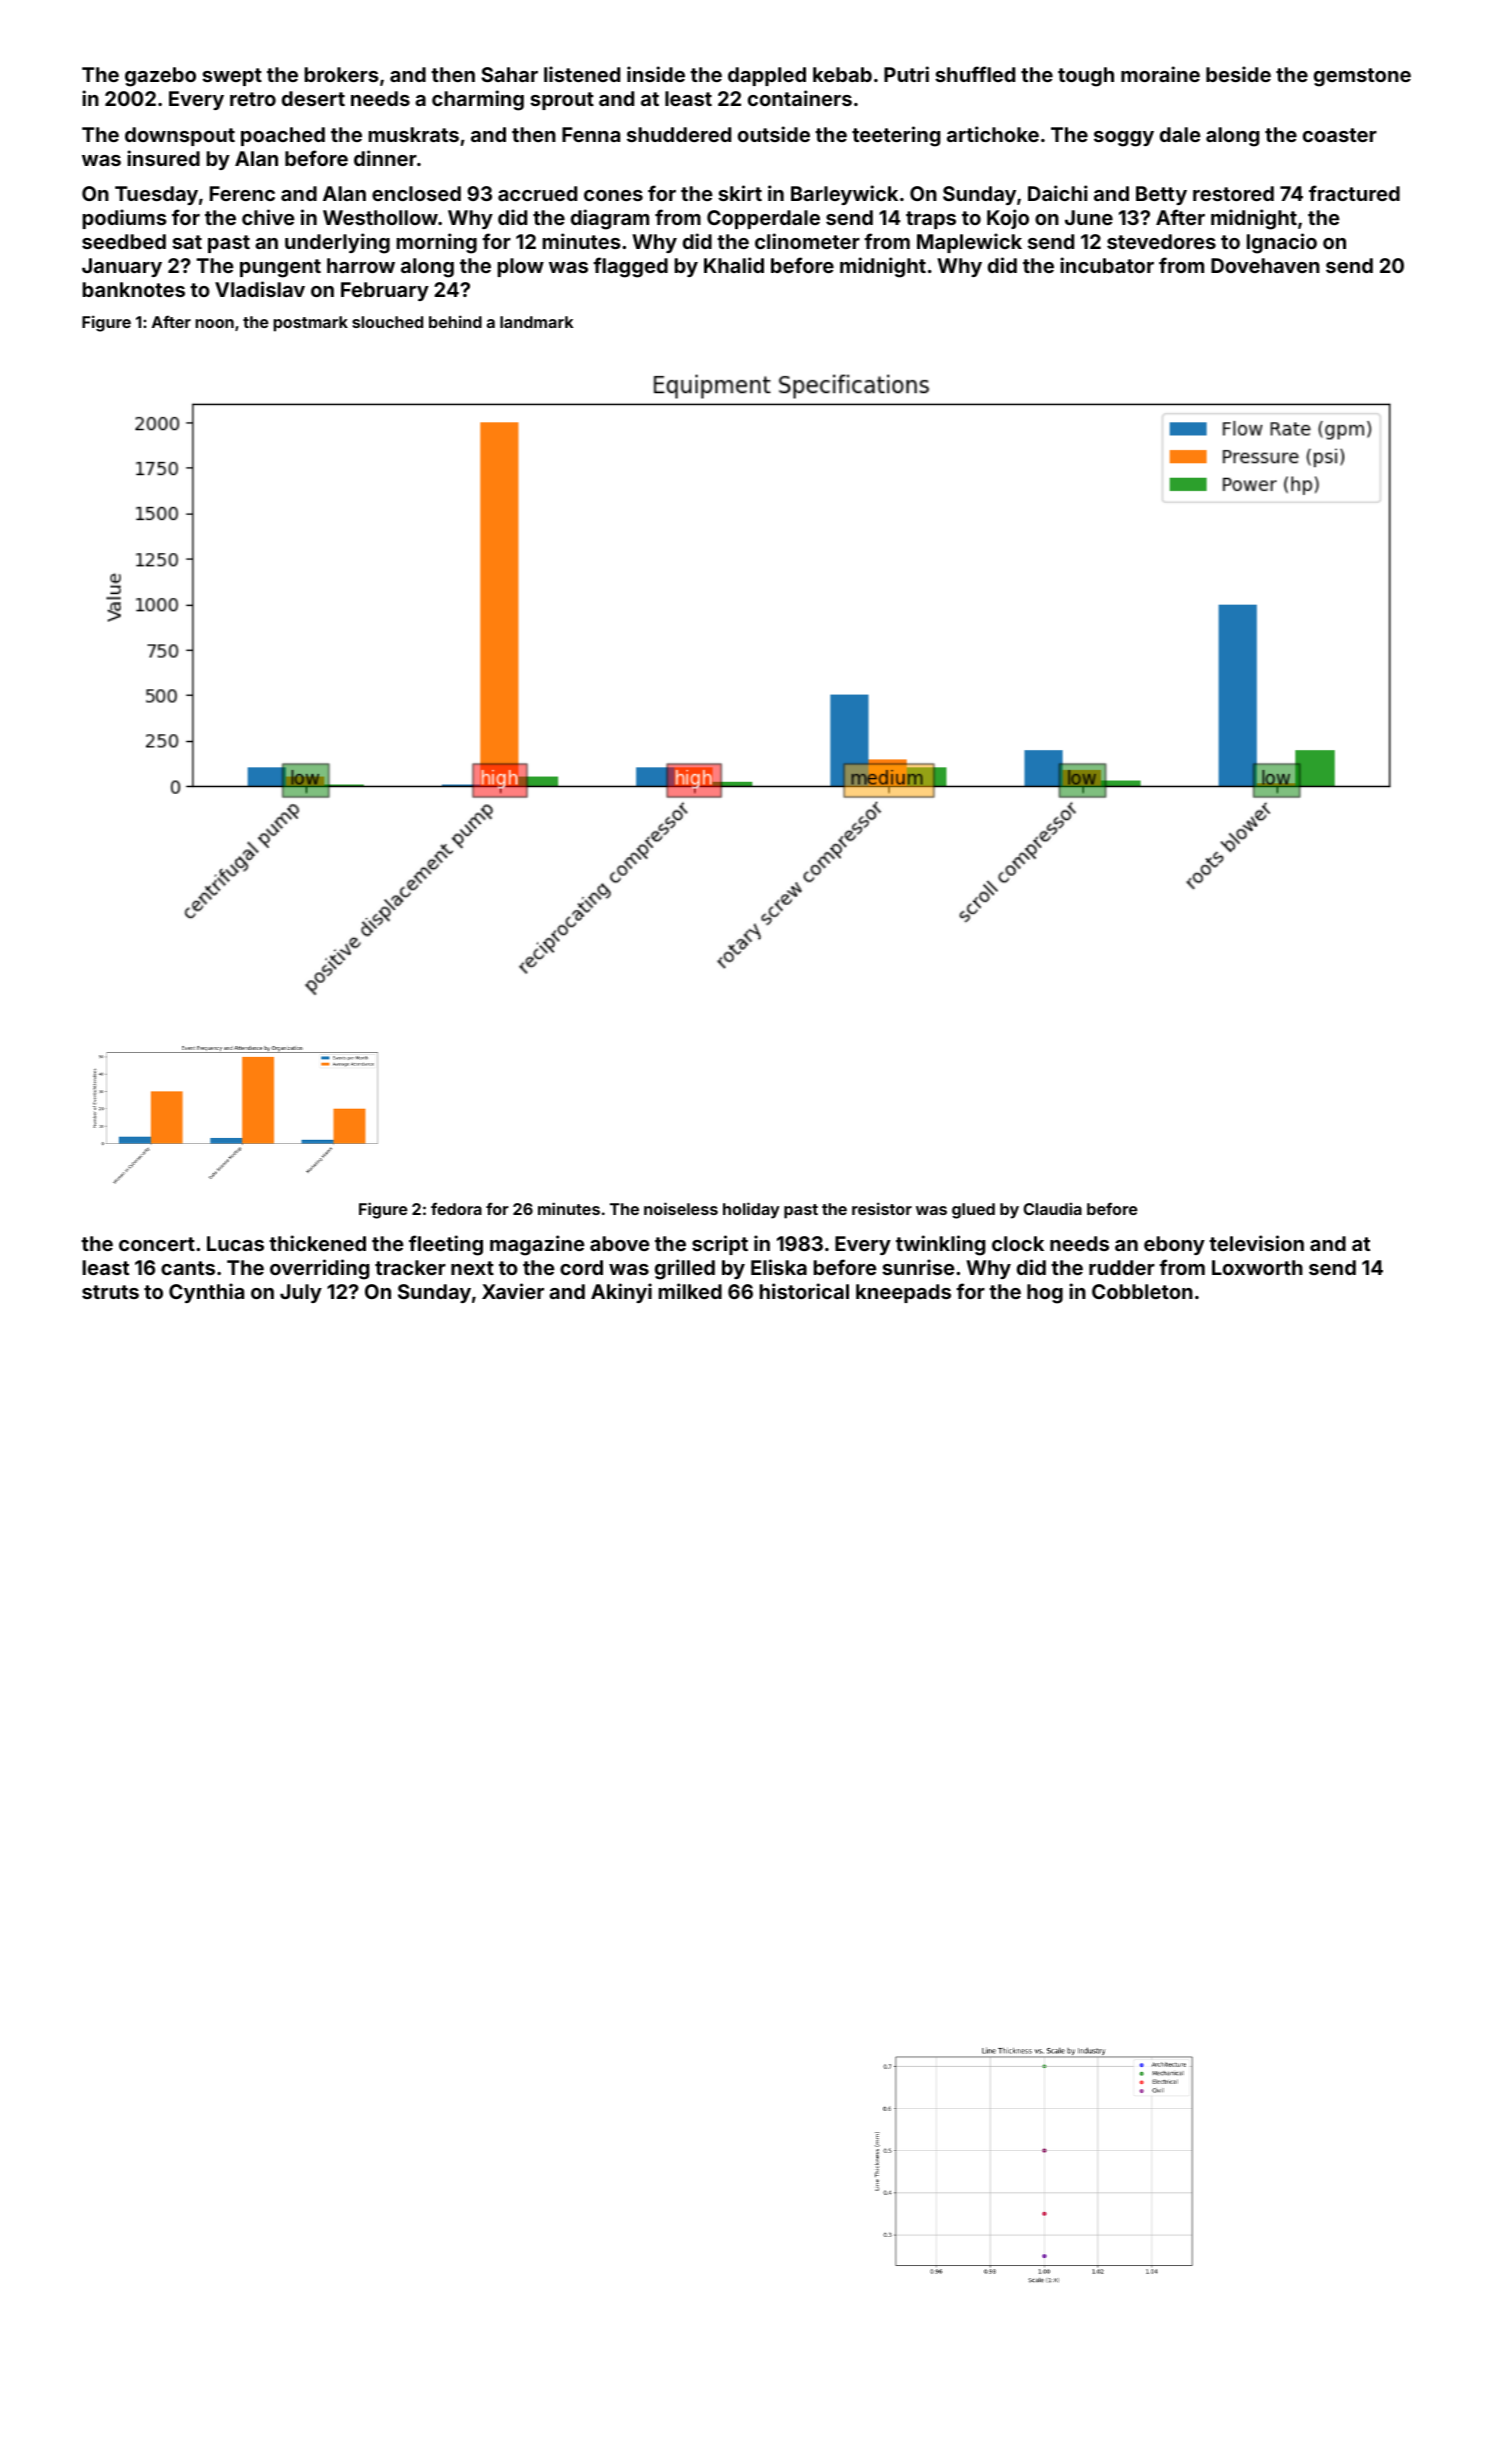 This screenshot has width=1496, height=2464. Describe the element at coordinates (1052, 1208) in the screenshot. I see `Claudia` at that location.
